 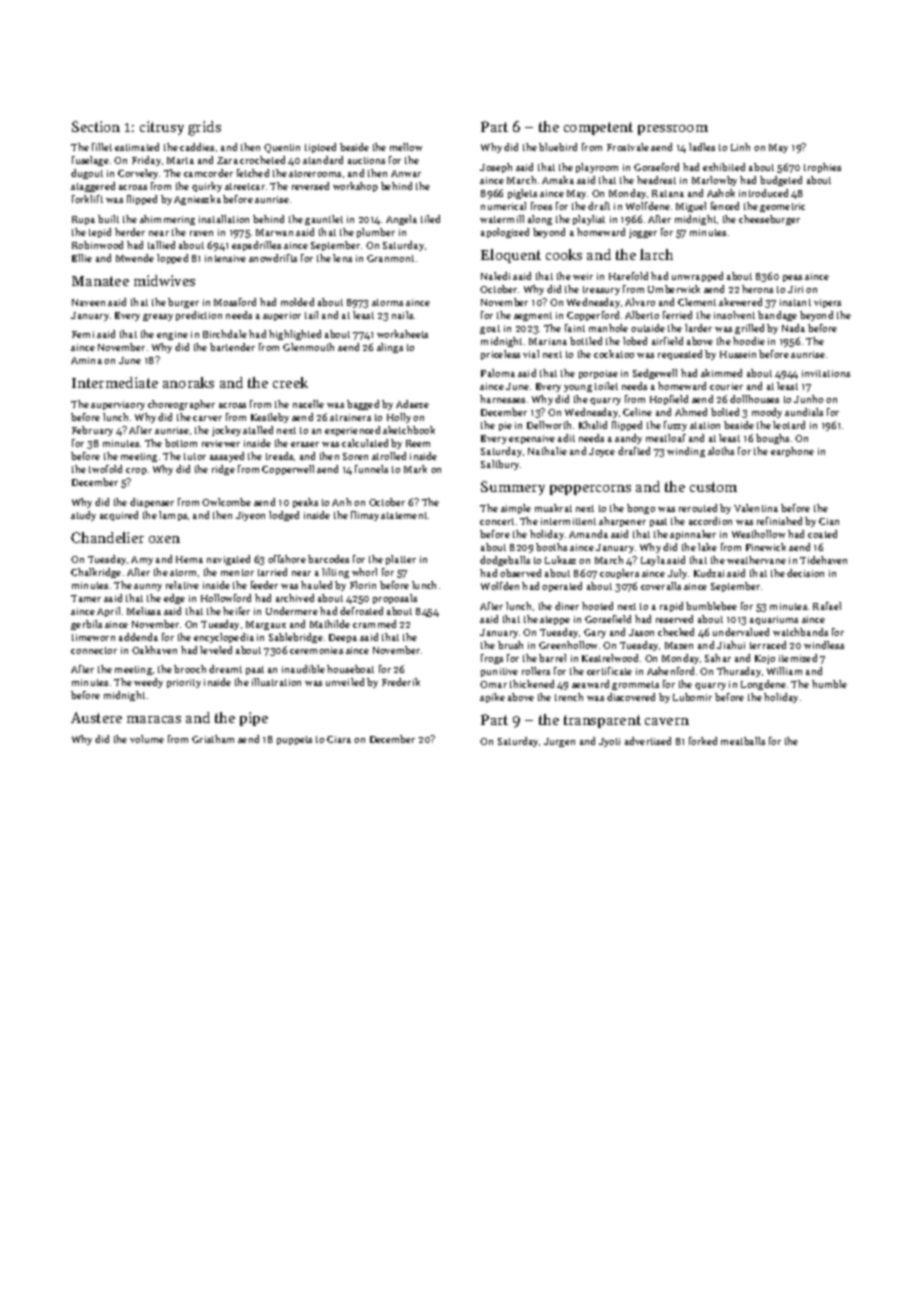 I want to click on Ciara, so click(x=339, y=739).
